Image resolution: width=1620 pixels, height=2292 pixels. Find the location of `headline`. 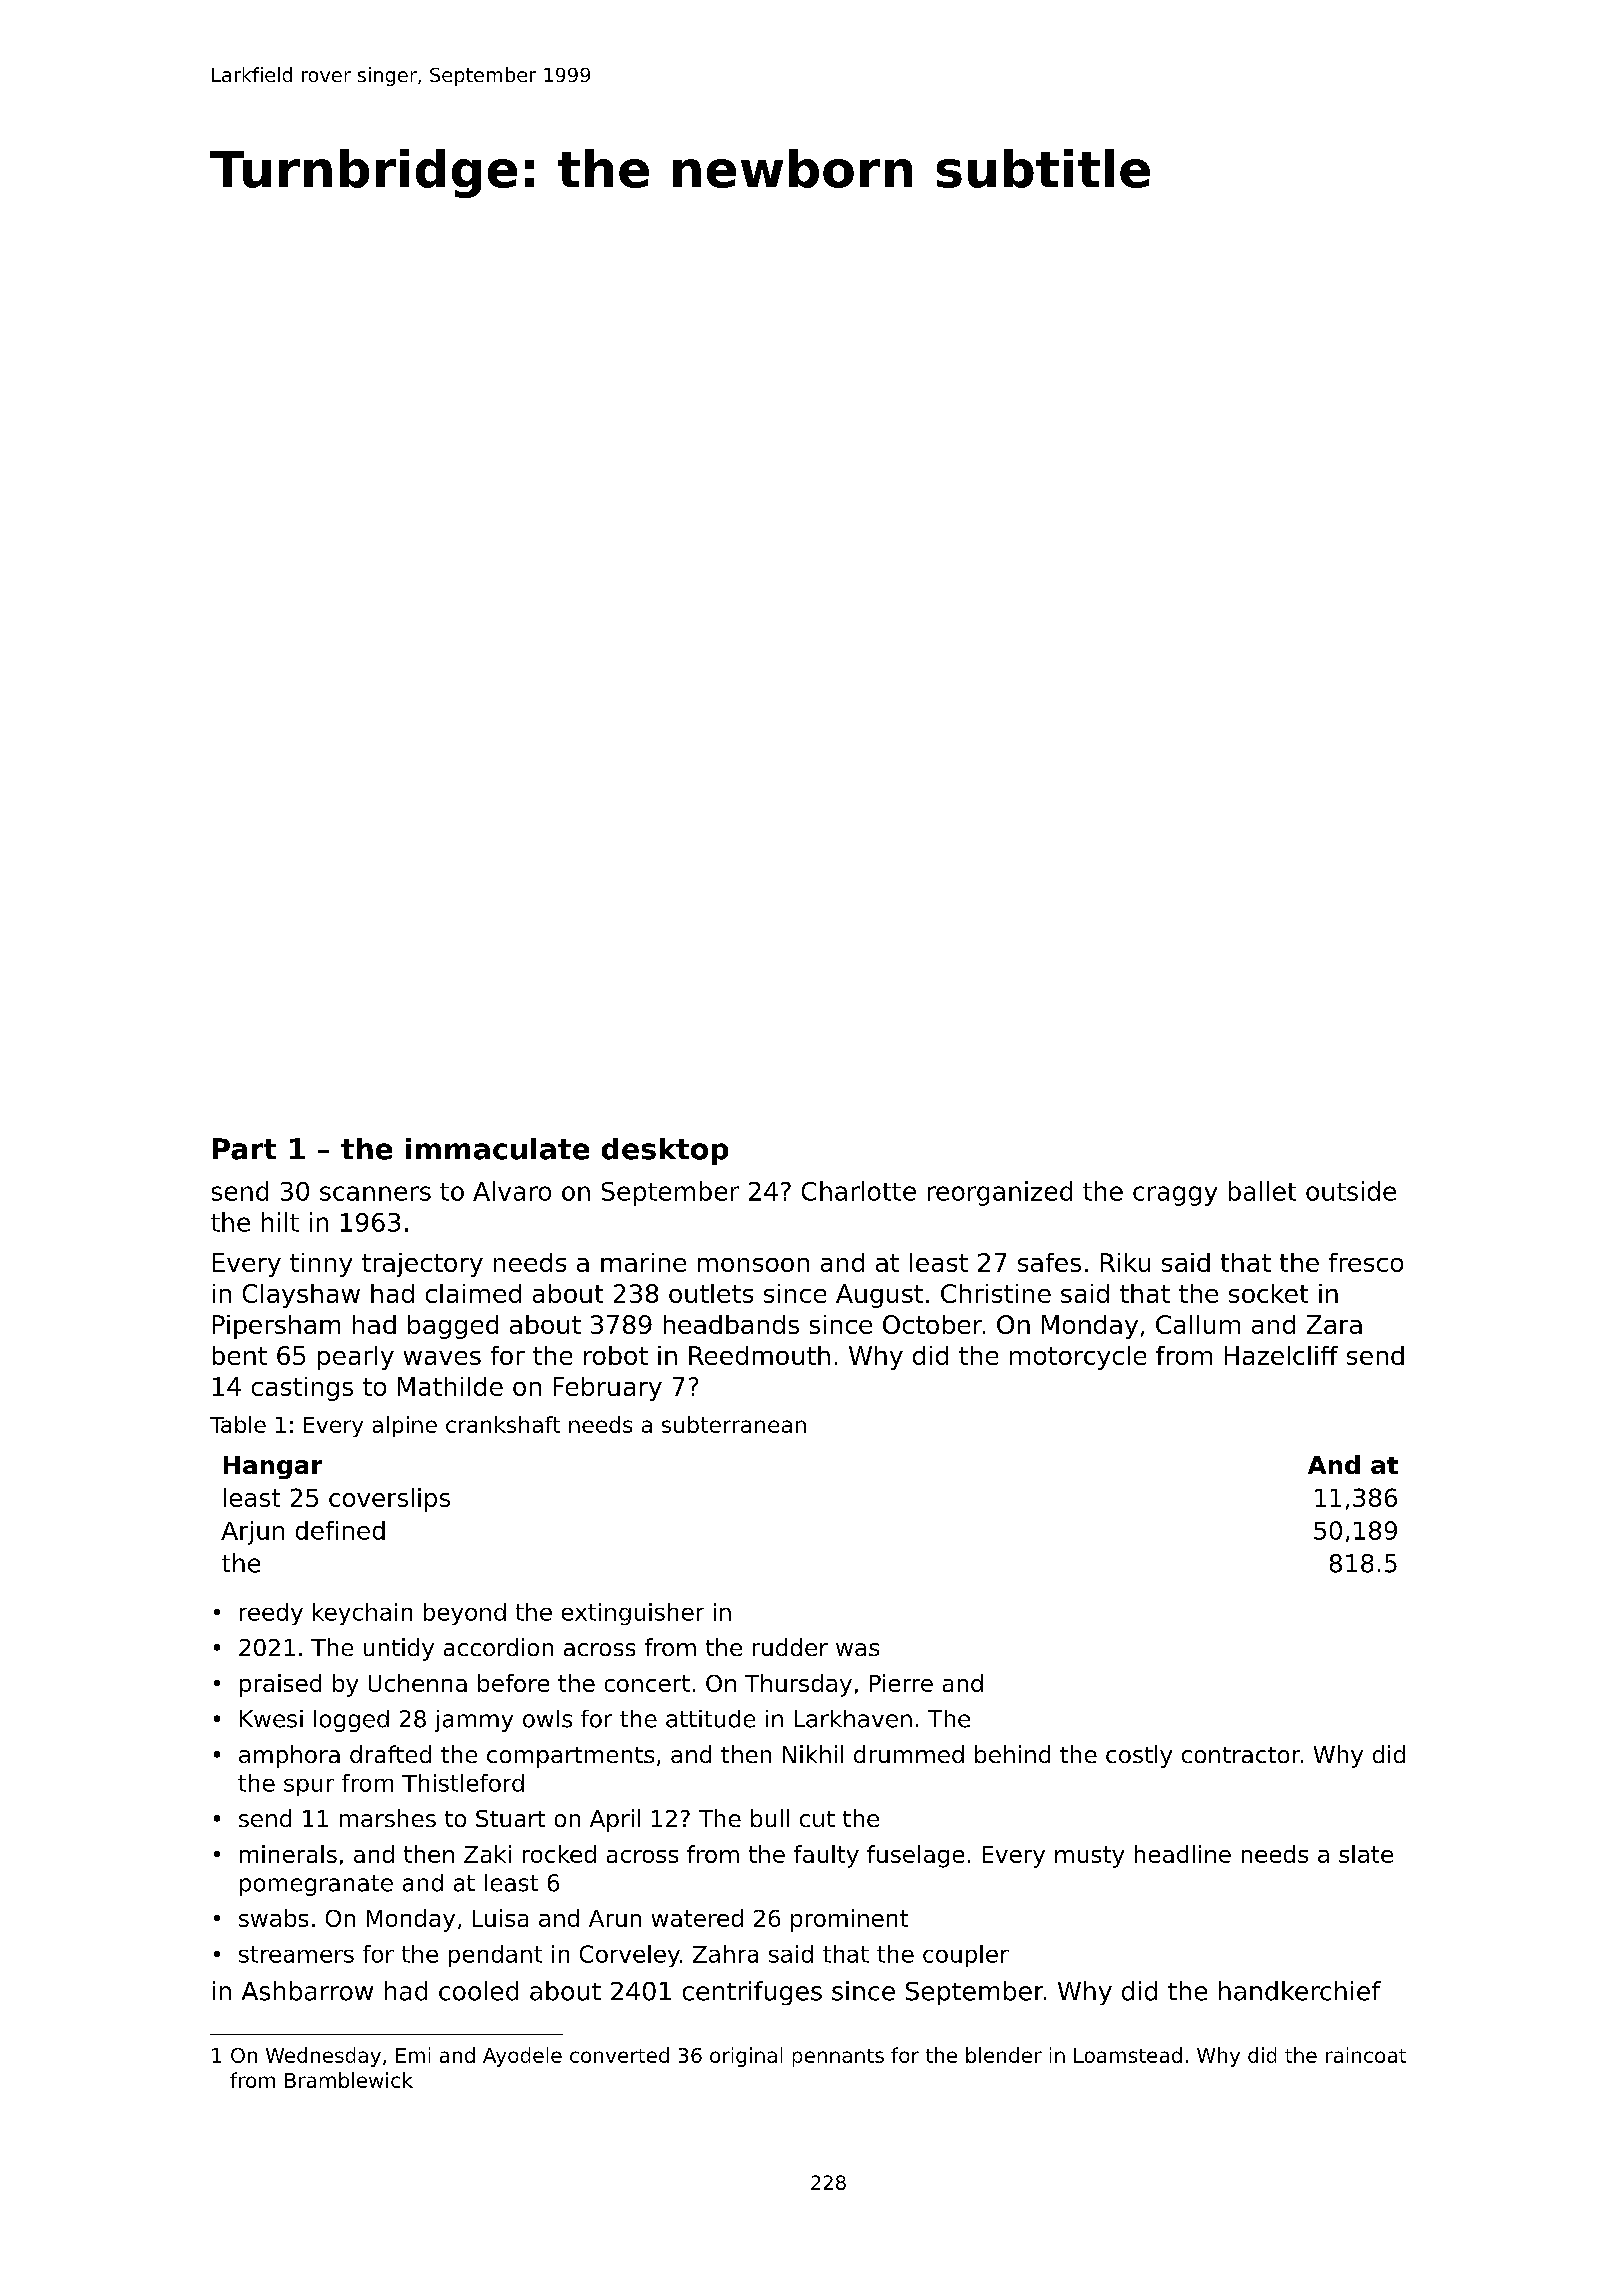

headline is located at coordinates (1183, 1854).
